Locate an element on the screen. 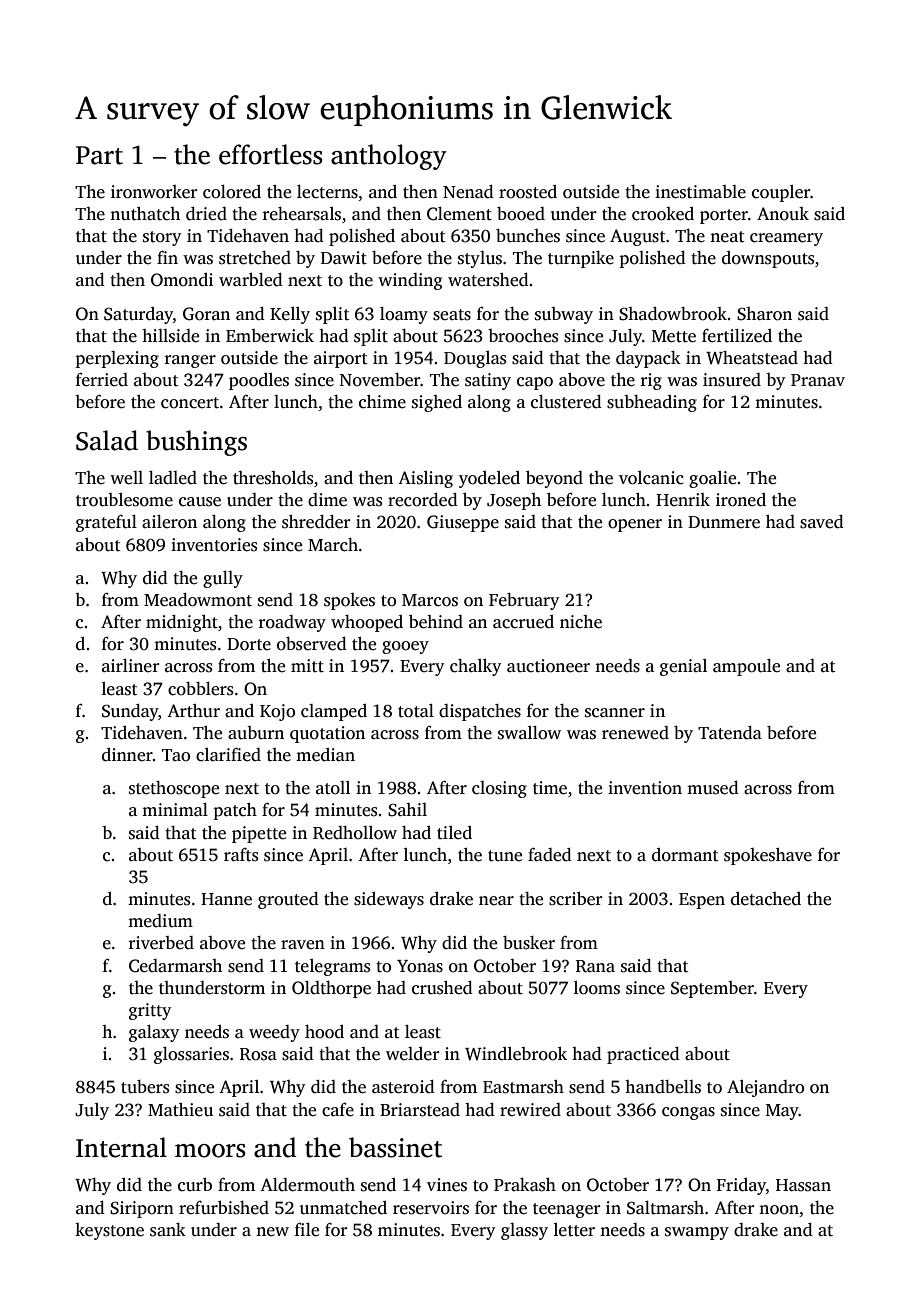  loamy is located at coordinates (404, 315).
